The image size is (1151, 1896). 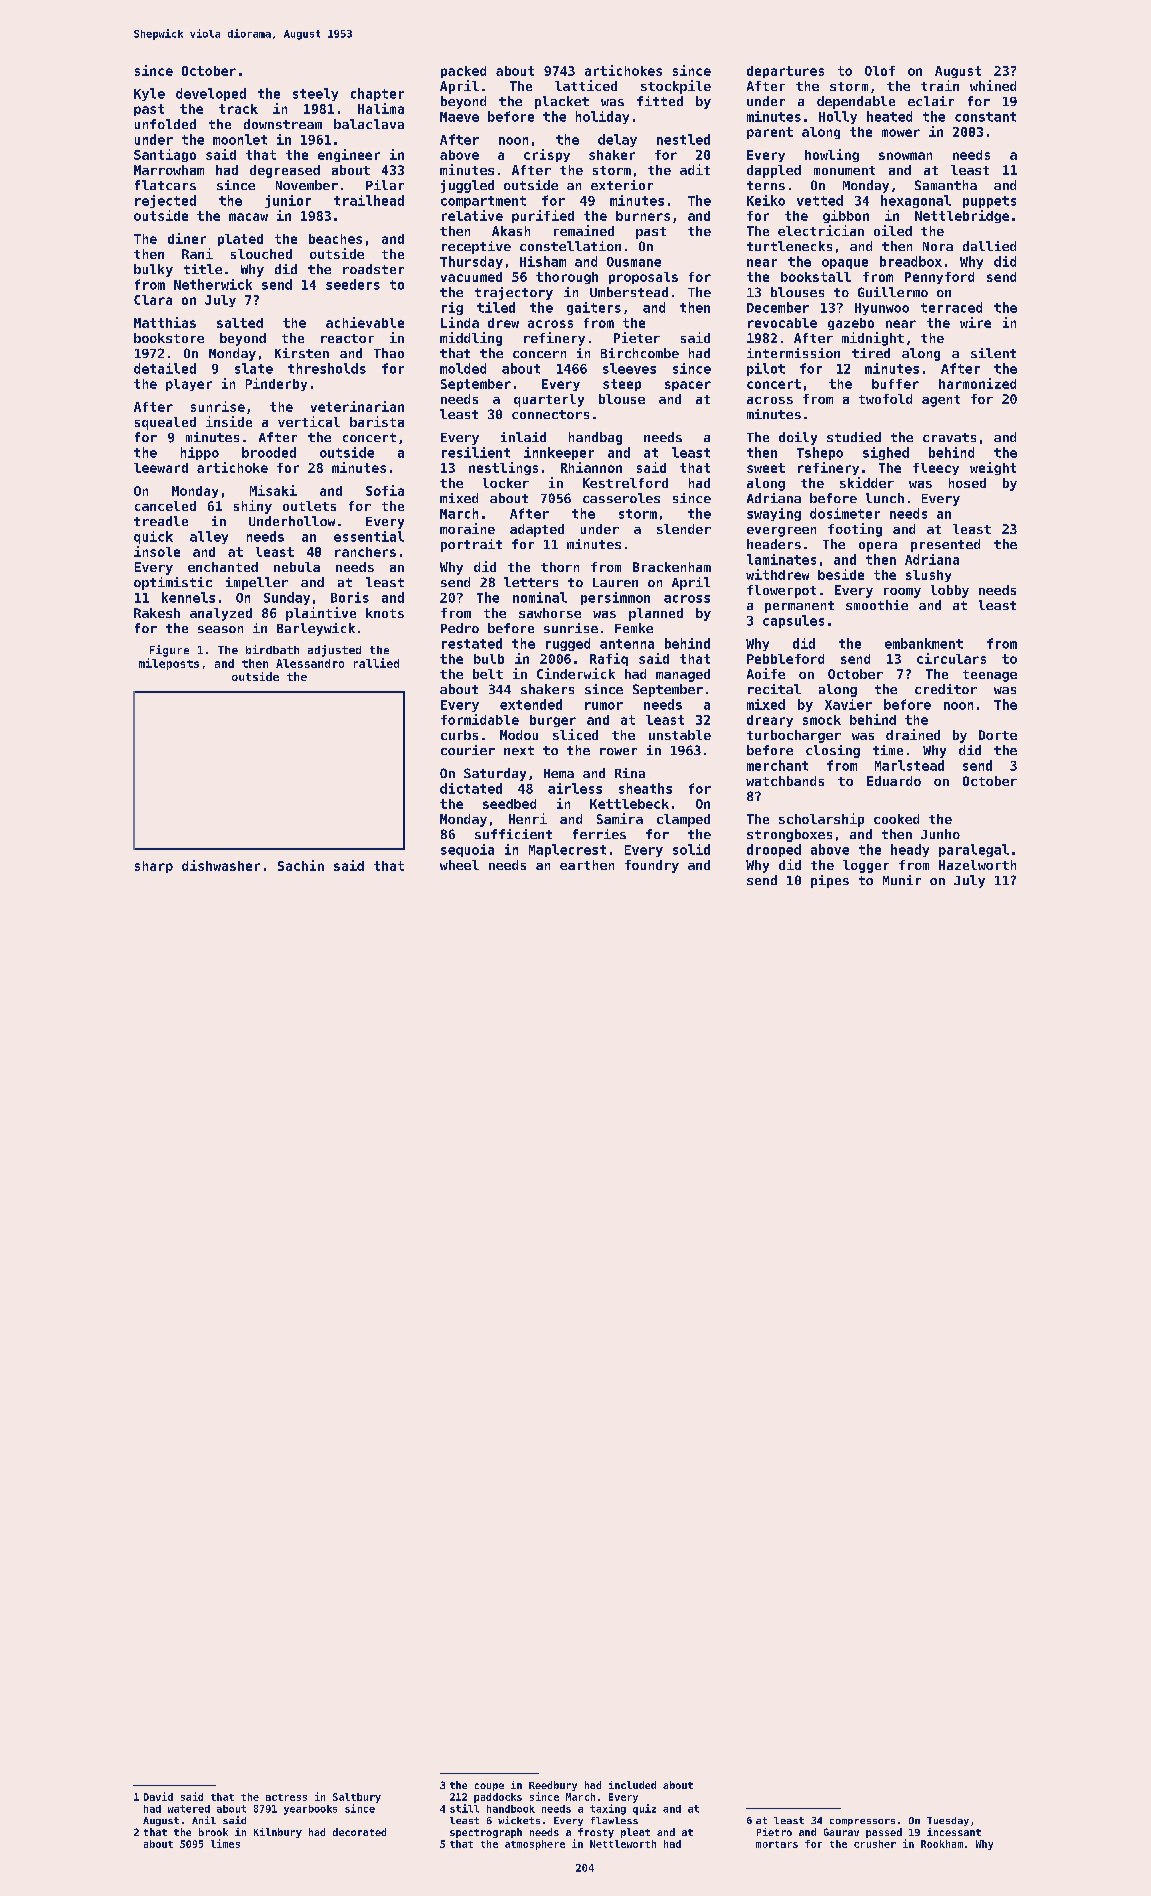 What do you see at coordinates (463, 72) in the image?
I see `packed` at bounding box center [463, 72].
